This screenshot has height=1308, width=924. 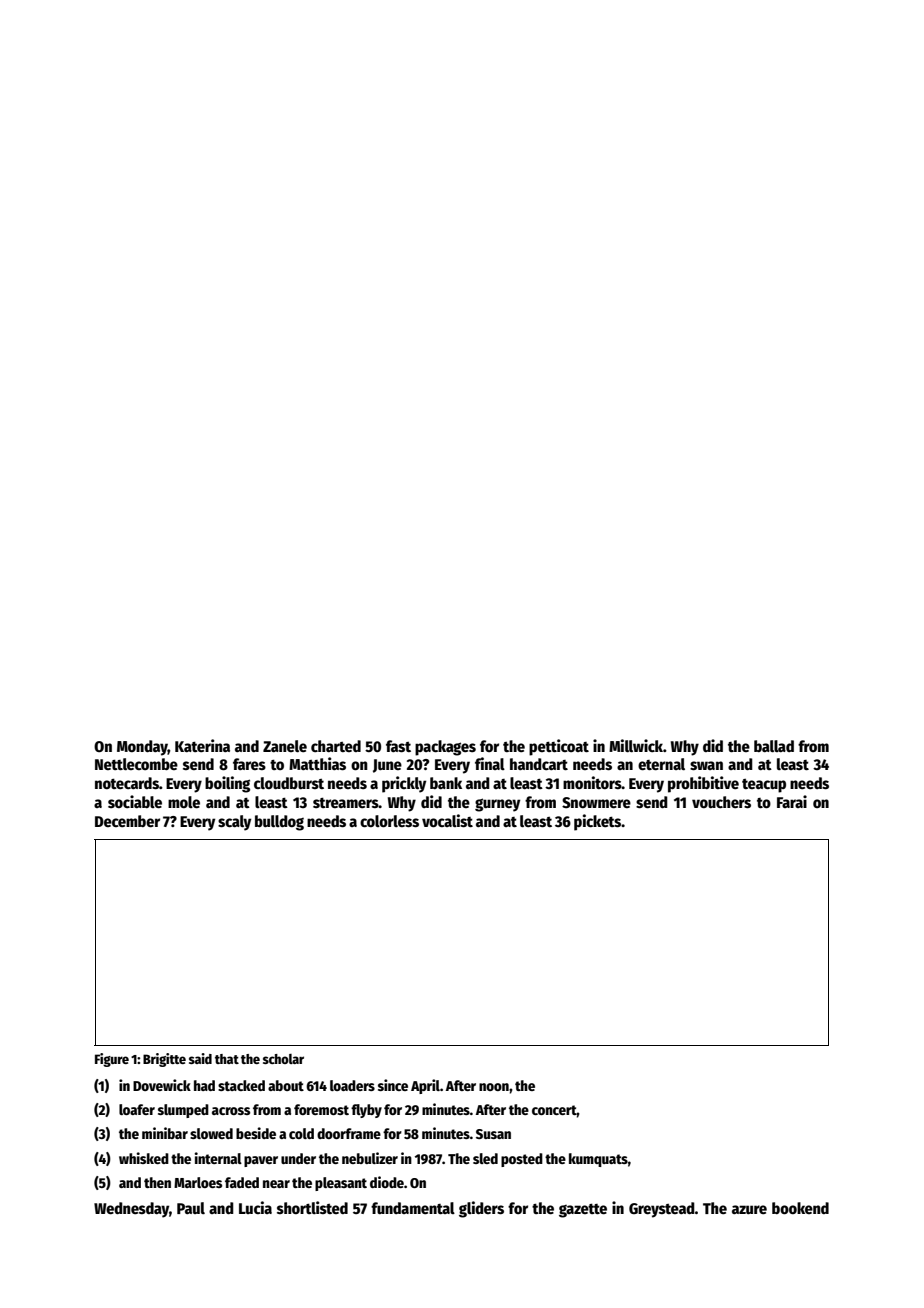 What do you see at coordinates (389, 821) in the screenshot?
I see `colorless` at bounding box center [389, 821].
